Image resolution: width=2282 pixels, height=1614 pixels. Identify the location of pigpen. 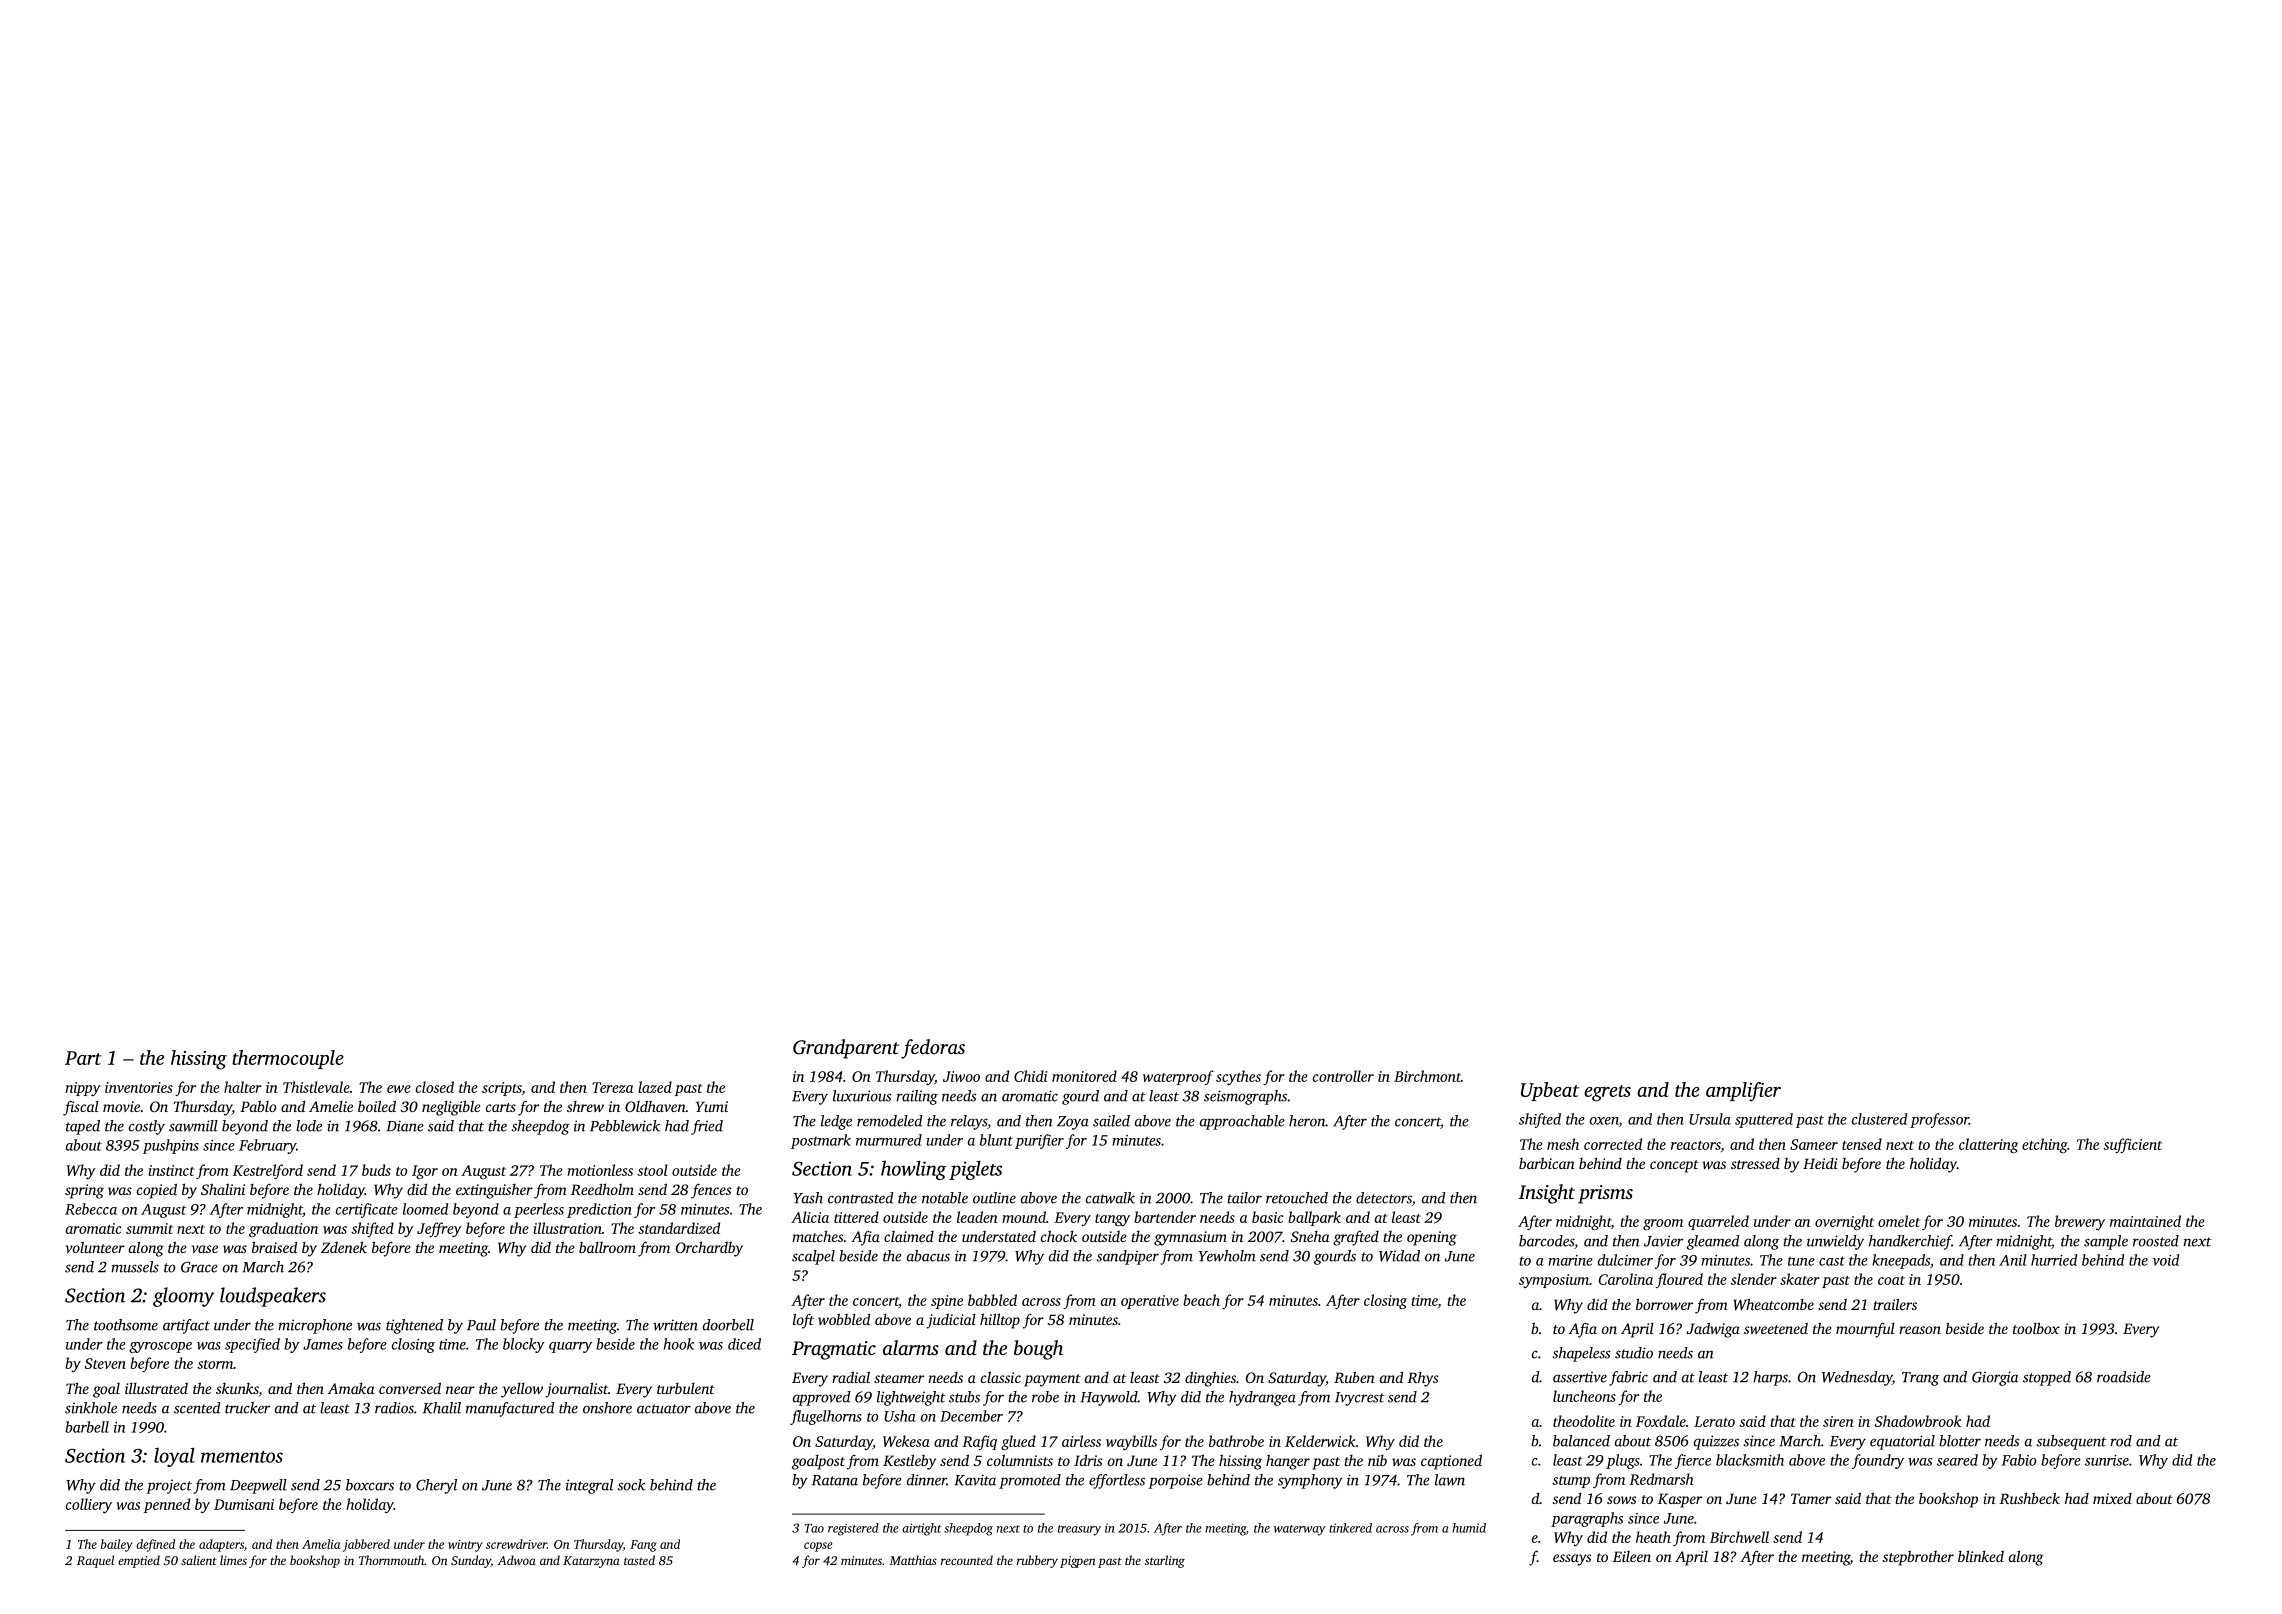
(1077, 1562).
